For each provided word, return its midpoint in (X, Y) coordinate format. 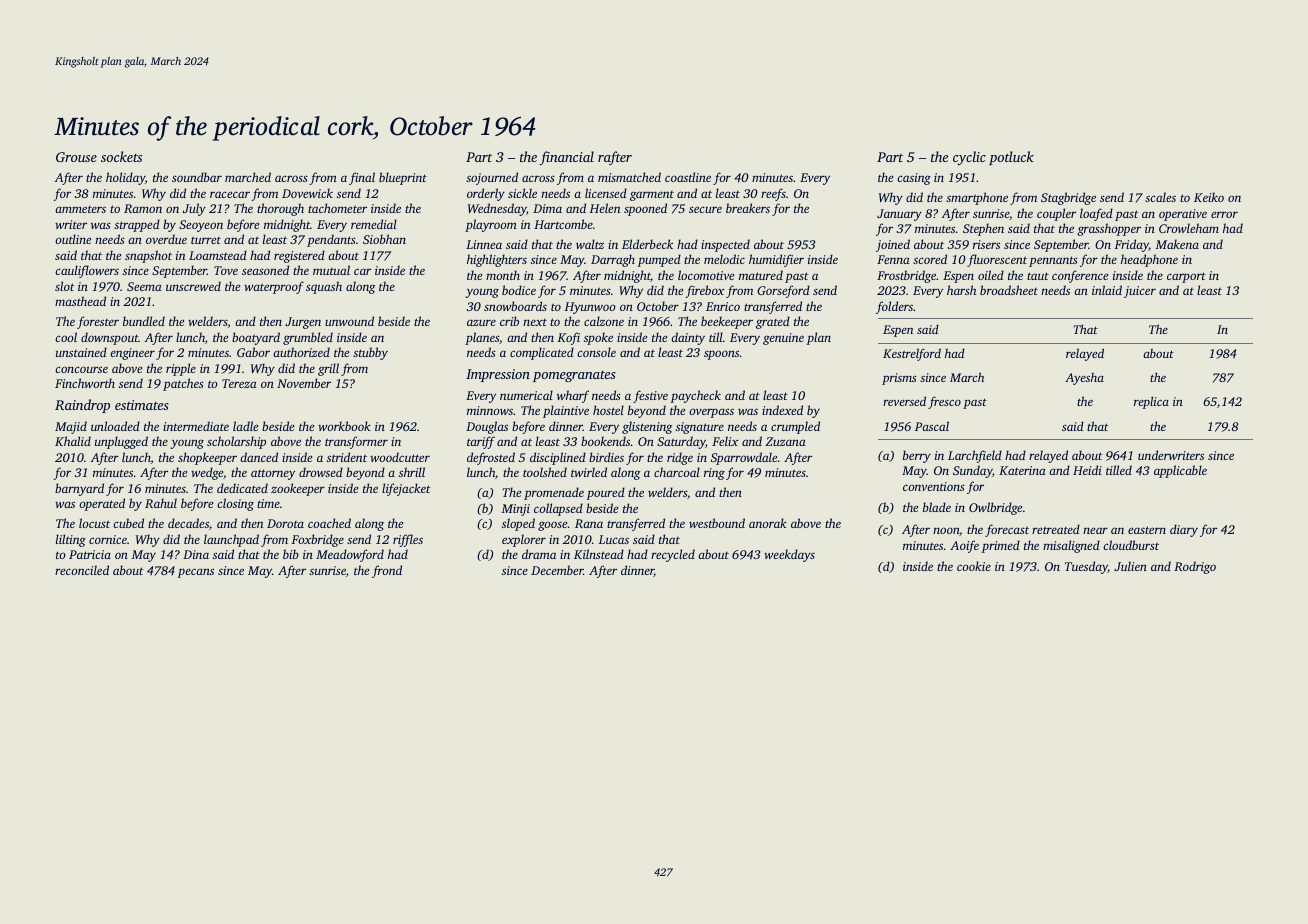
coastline (688, 177)
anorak (768, 523)
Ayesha (1084, 378)
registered (299, 256)
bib (291, 554)
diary (1184, 530)
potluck (1011, 158)
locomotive (706, 275)
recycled (673, 555)
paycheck (696, 396)
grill (328, 369)
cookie (974, 566)
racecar (230, 194)
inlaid (1107, 290)
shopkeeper (207, 458)
